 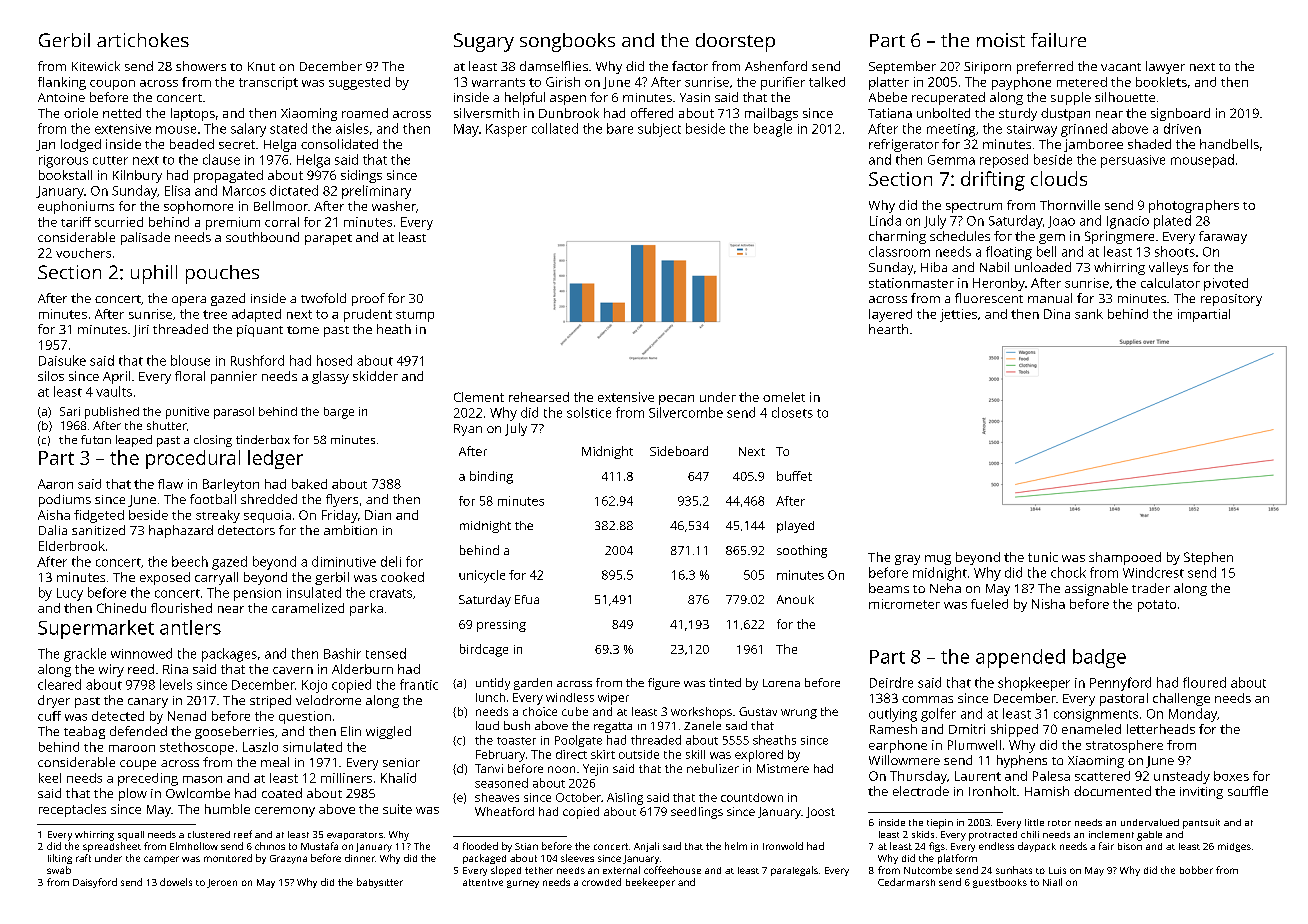 What do you see at coordinates (773, 130) in the document?
I see `beagle` at bounding box center [773, 130].
